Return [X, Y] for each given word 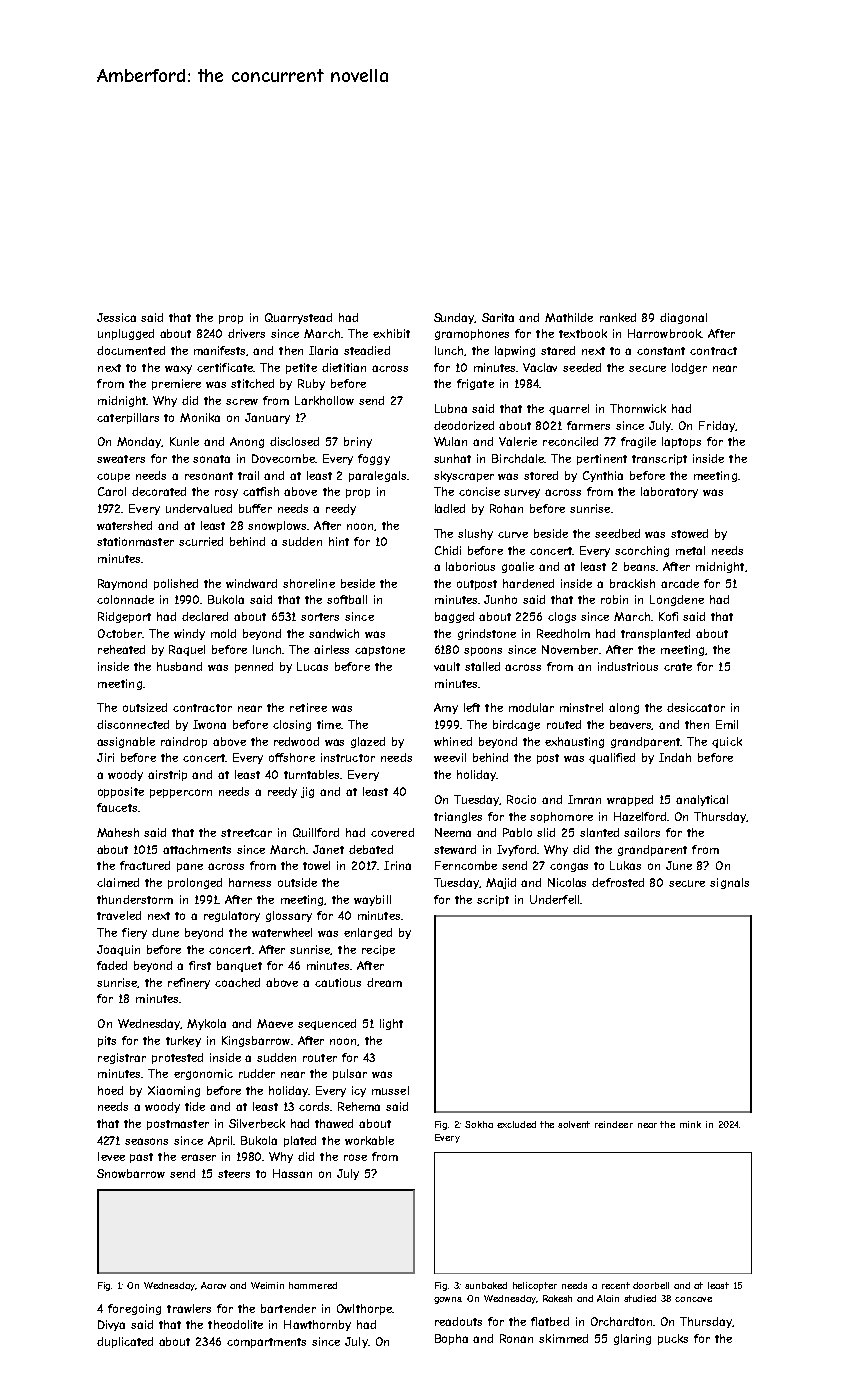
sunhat [452, 458]
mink [690, 1124]
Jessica [116, 317]
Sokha [479, 1124]
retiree [308, 707]
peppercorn [181, 793]
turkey [183, 1041]
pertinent [602, 459]
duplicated [125, 1342]
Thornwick [638, 408]
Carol [112, 491]
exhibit [391, 333]
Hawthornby [317, 1325]
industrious [628, 666]
